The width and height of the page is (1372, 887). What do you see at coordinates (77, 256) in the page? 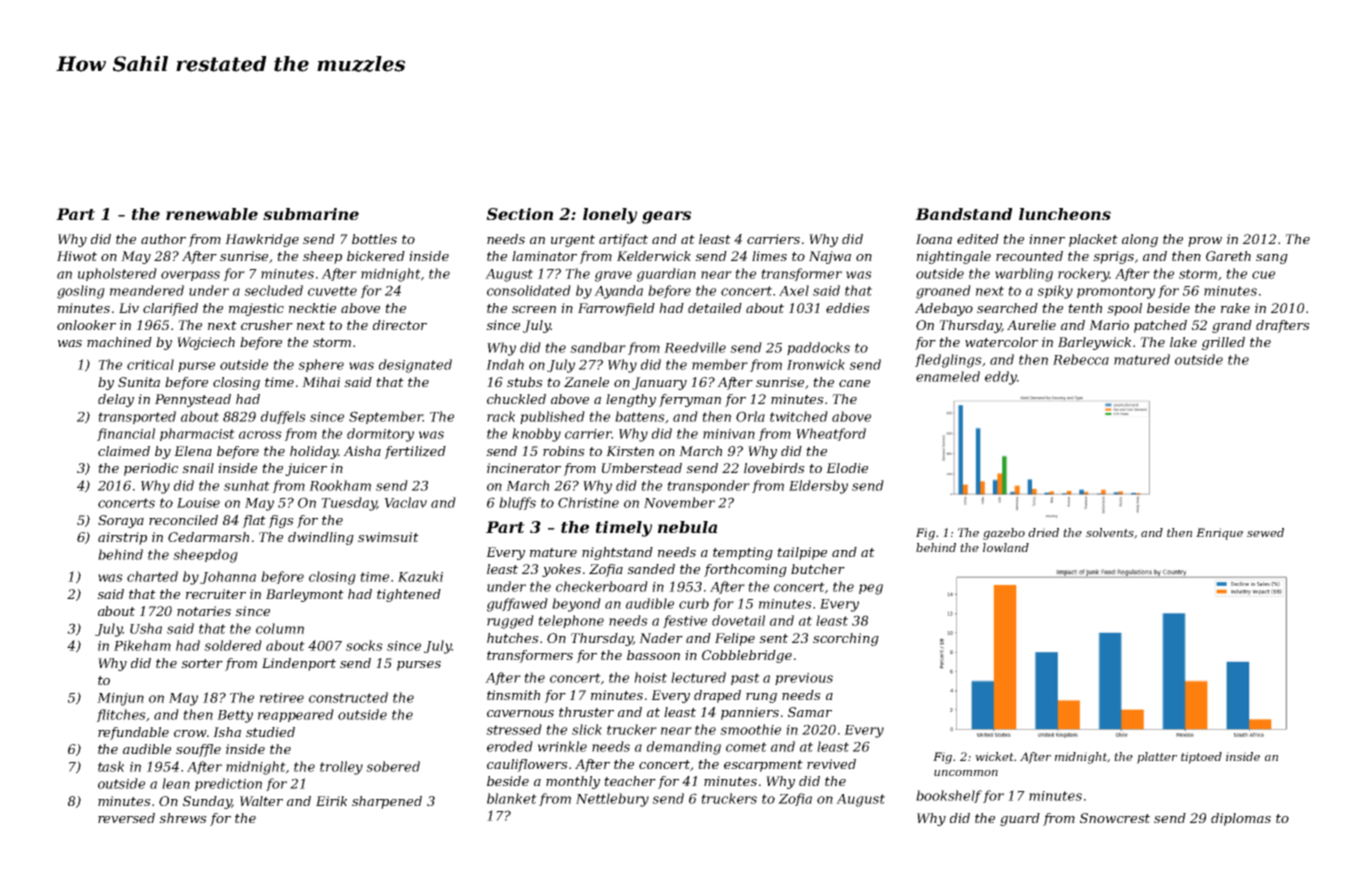
I see `Hiwot` at bounding box center [77, 256].
